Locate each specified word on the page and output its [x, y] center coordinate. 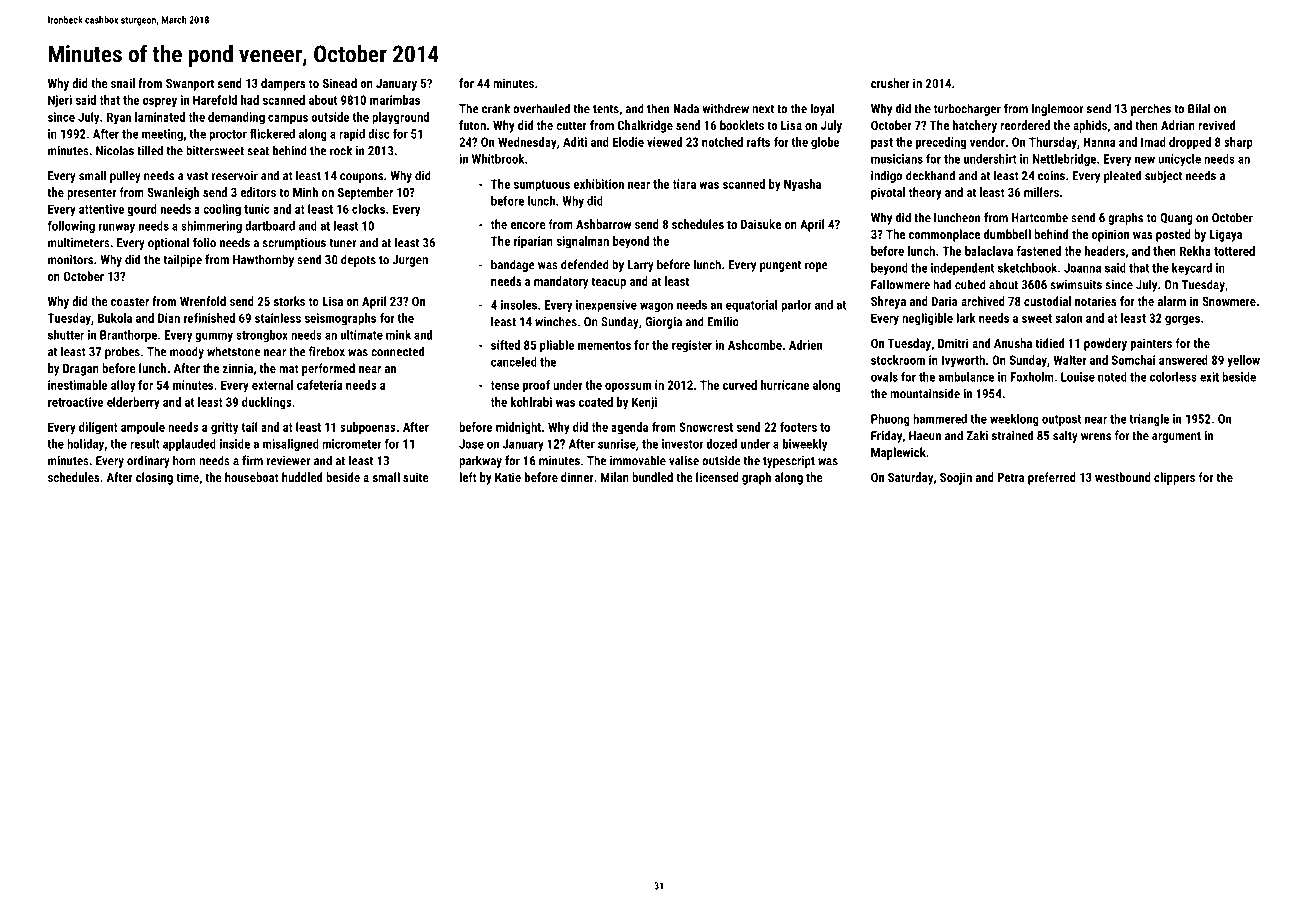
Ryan [119, 118]
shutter [66, 335]
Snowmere [1229, 301]
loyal [822, 109]
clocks [368, 209]
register [692, 346]
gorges [1182, 321]
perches [1151, 109]
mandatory [561, 282]
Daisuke [761, 224]
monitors [70, 260]
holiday [85, 445]
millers [1041, 192]
